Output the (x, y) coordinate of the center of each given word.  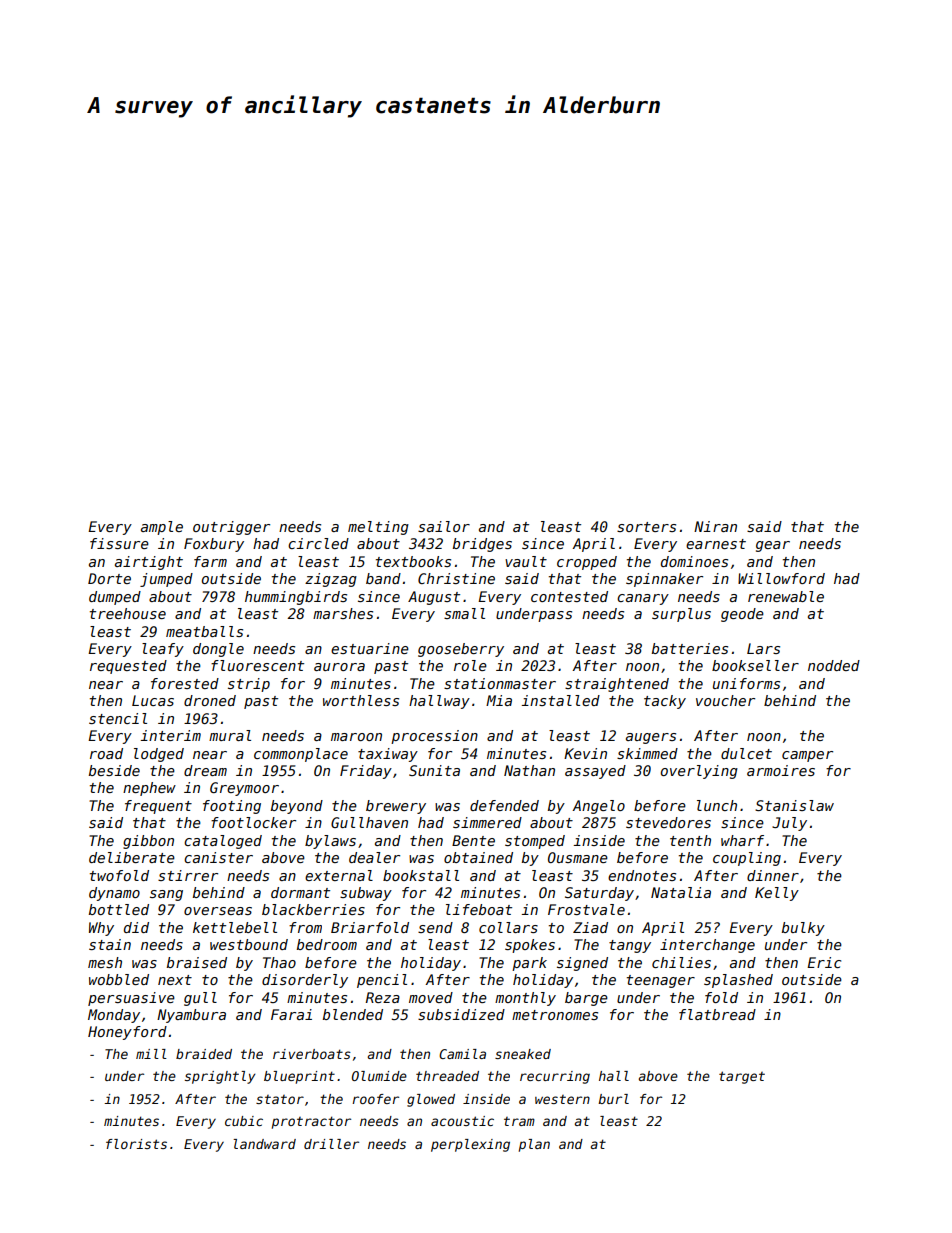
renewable (786, 596)
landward (264, 1144)
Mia (499, 700)
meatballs (204, 631)
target (742, 1077)
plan (534, 1145)
